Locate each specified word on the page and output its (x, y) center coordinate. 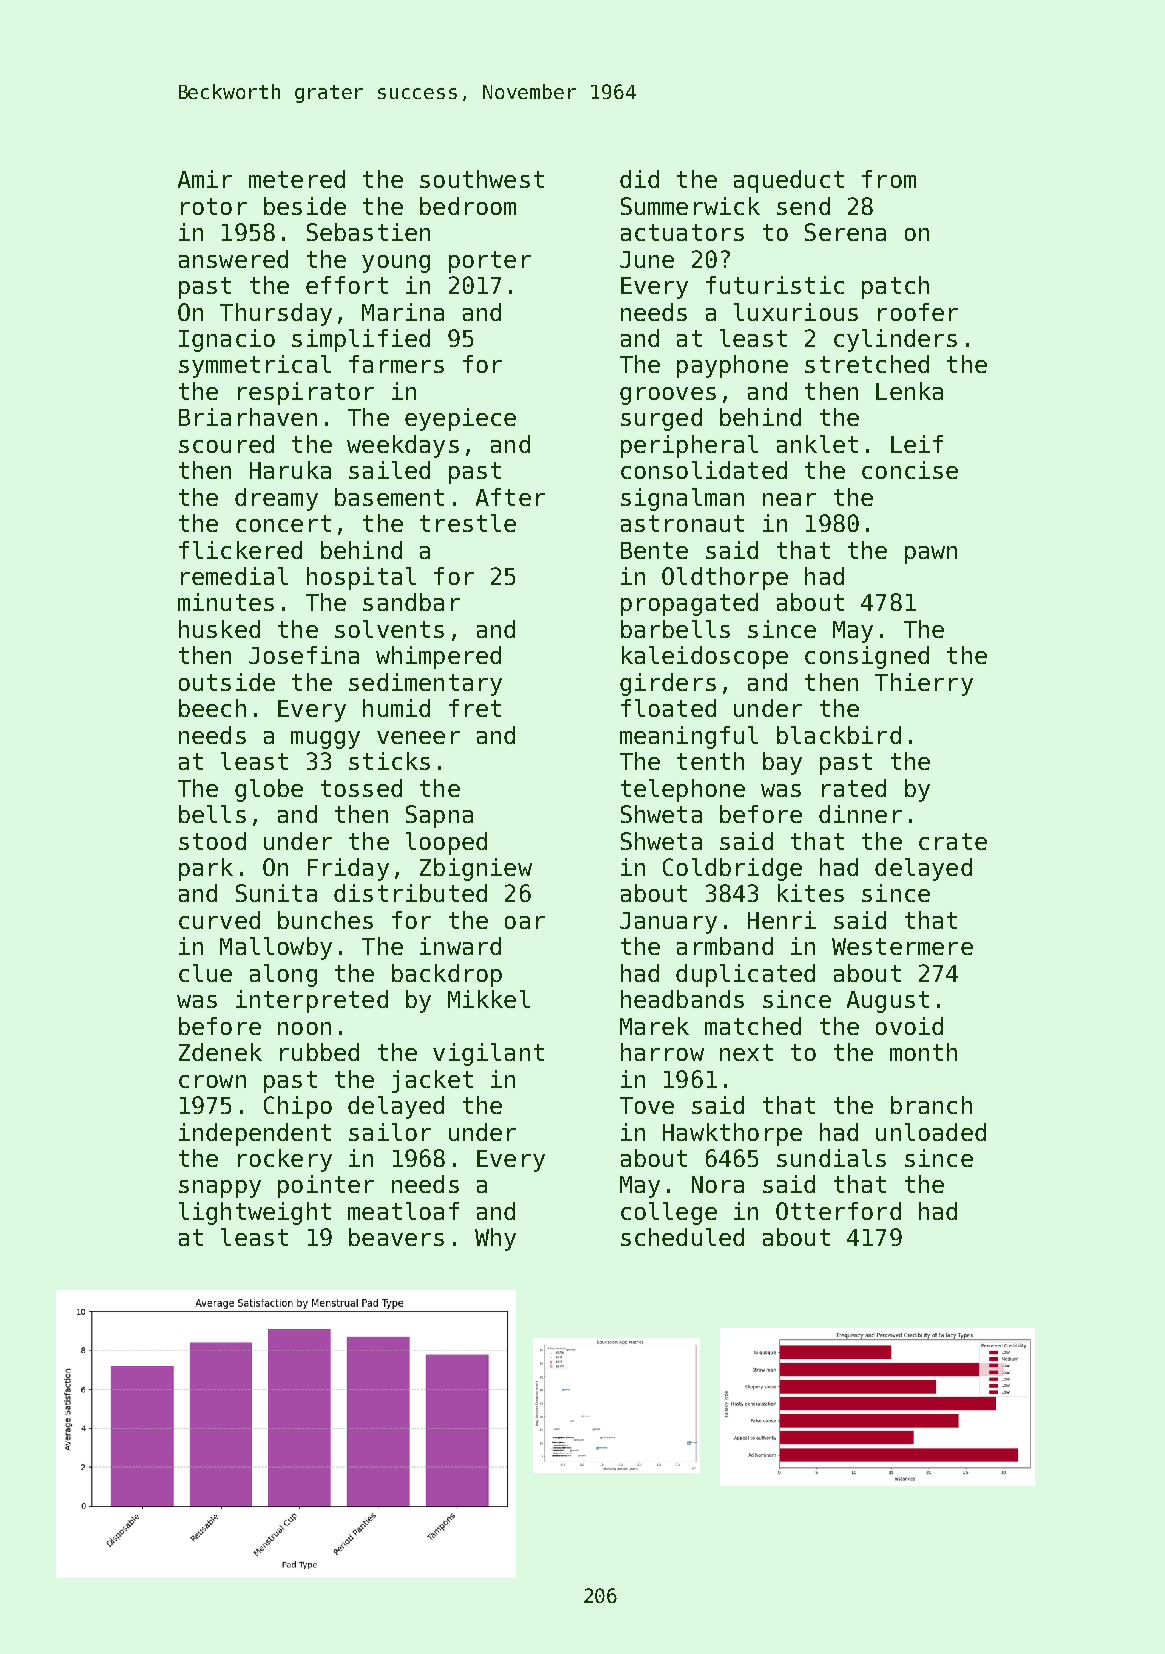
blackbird (839, 735)
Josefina (304, 655)
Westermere (902, 946)
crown (212, 1081)
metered (297, 179)
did (639, 179)
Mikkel (489, 999)
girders (668, 684)
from (889, 179)
